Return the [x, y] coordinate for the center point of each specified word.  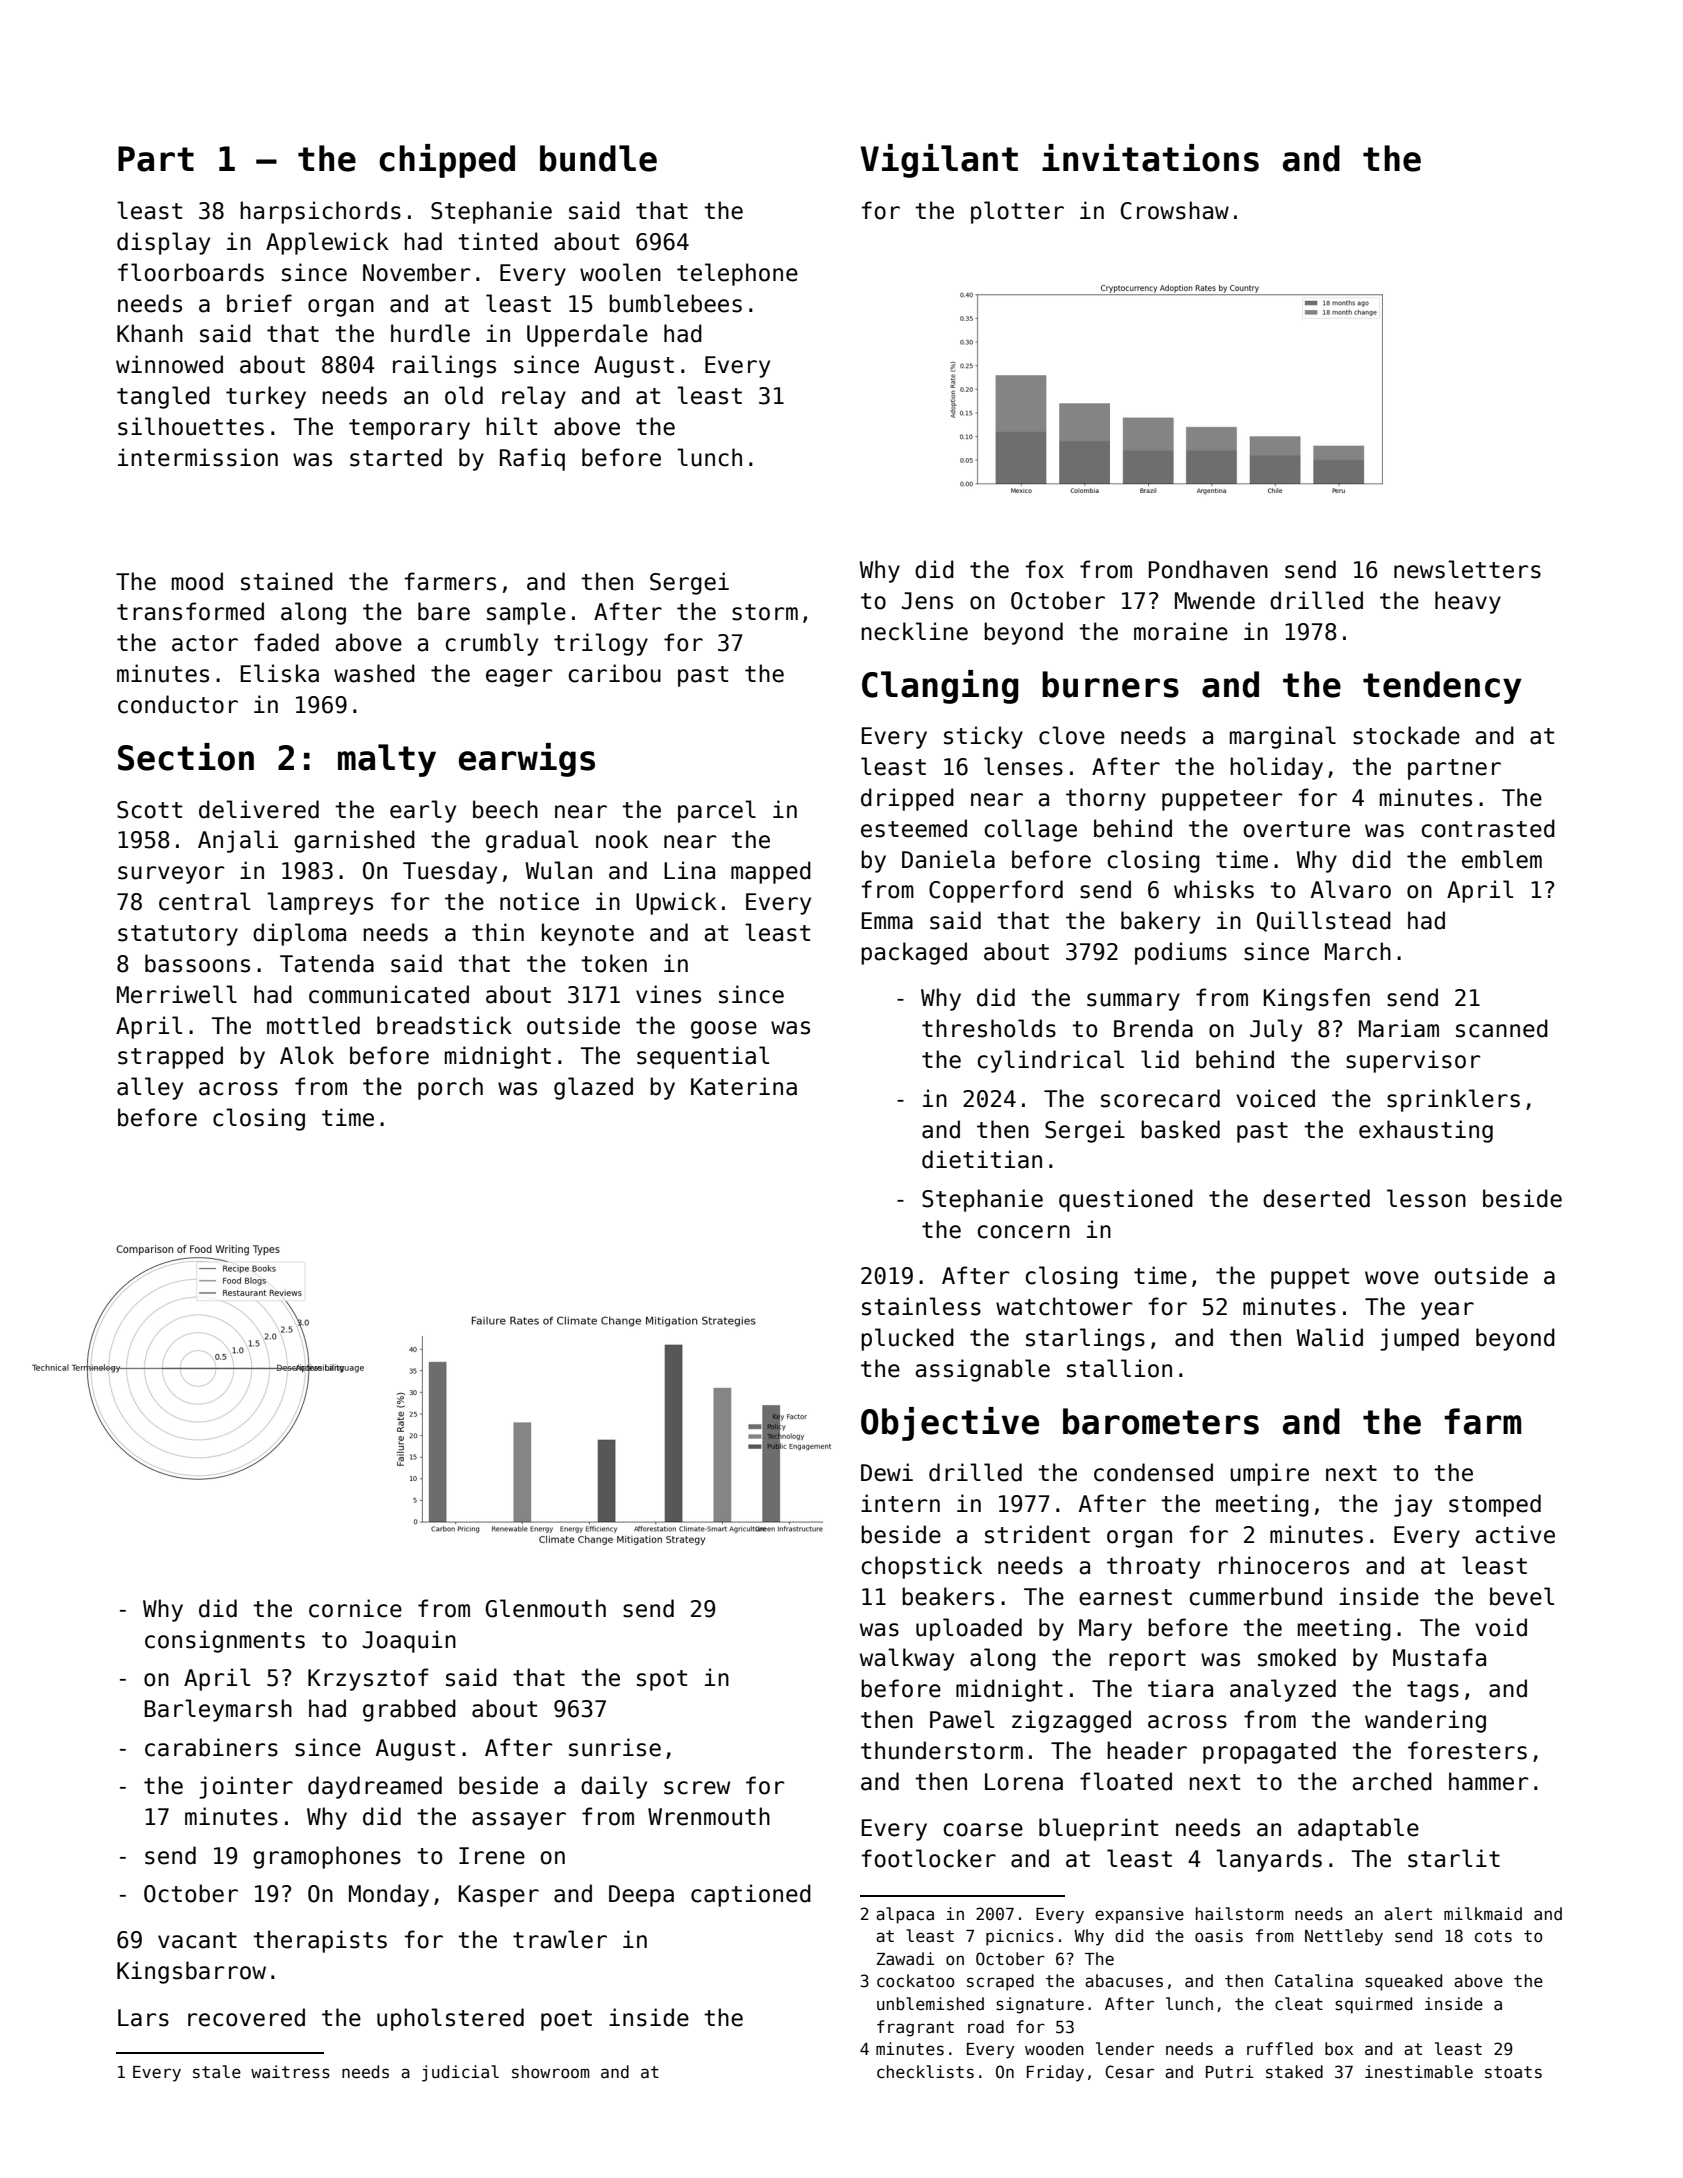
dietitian [982, 1159]
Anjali [238, 841]
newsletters [1467, 569]
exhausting [1426, 1131]
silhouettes [191, 426]
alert [1408, 1914]
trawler [560, 1939]
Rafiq [532, 459]
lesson [1426, 1198]
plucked [907, 1339]
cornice [355, 1608]
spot [662, 1680]
